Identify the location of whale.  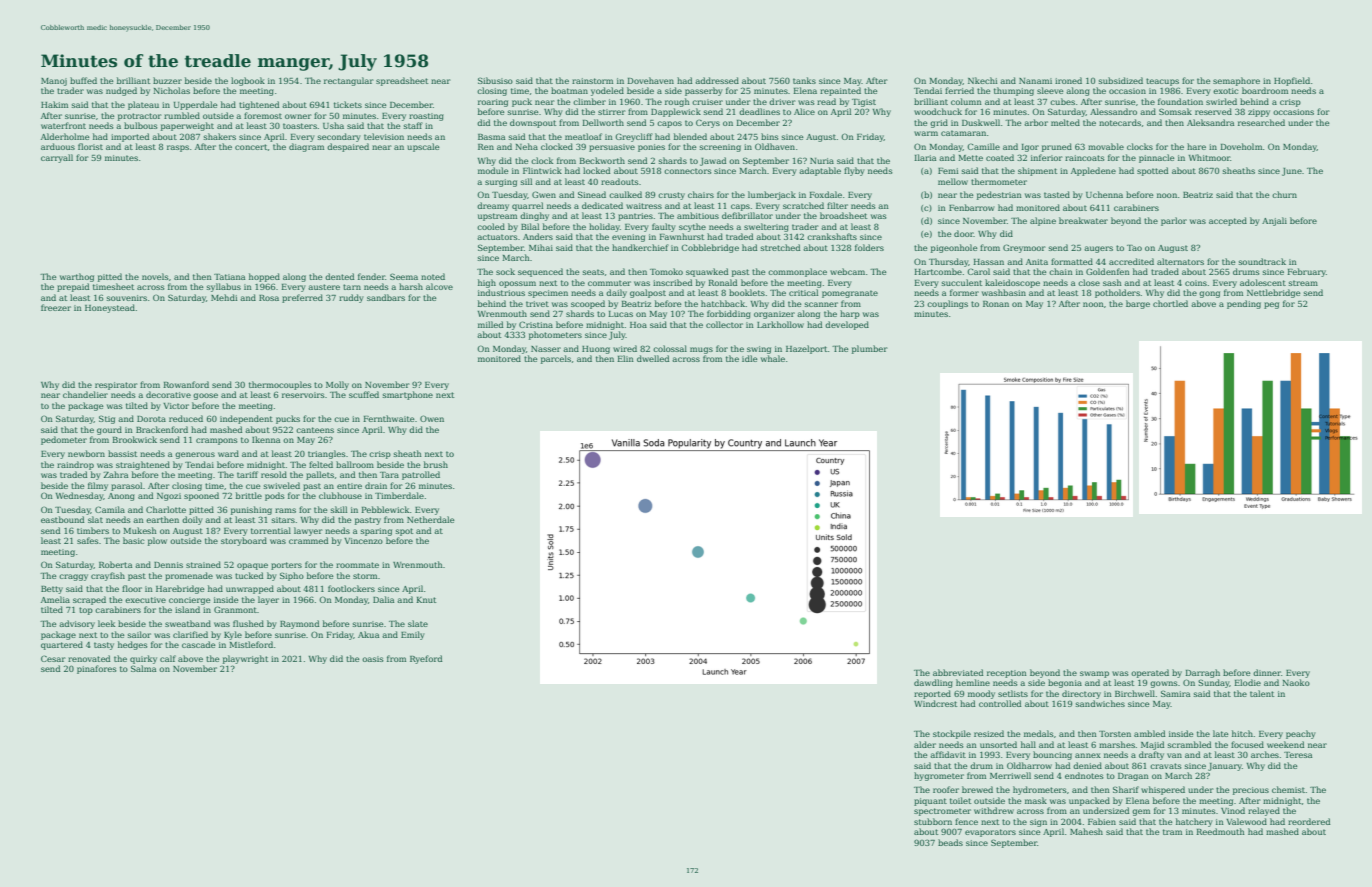
(773, 358).
